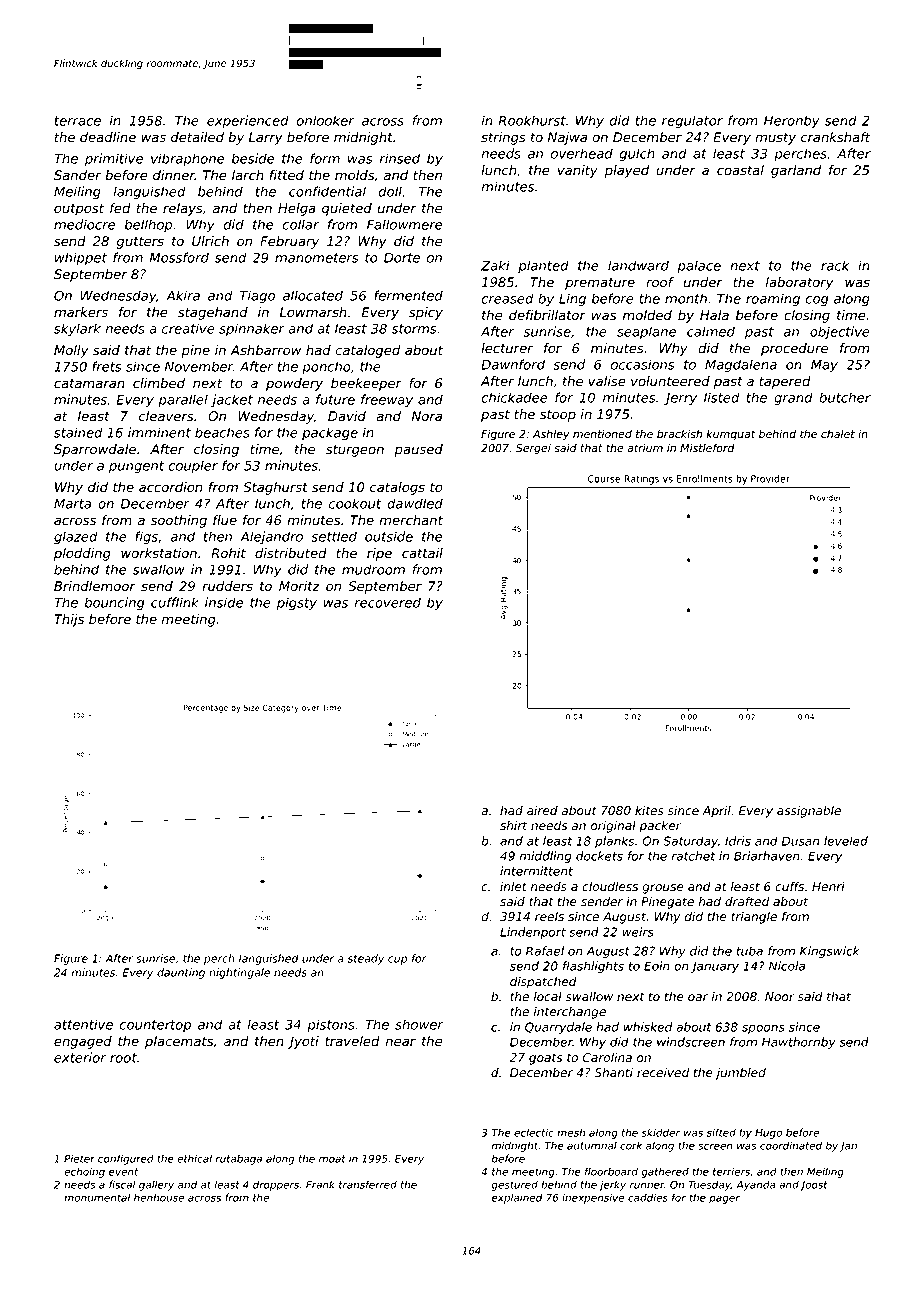  What do you see at coordinates (809, 812) in the screenshot?
I see `assignable` at bounding box center [809, 812].
